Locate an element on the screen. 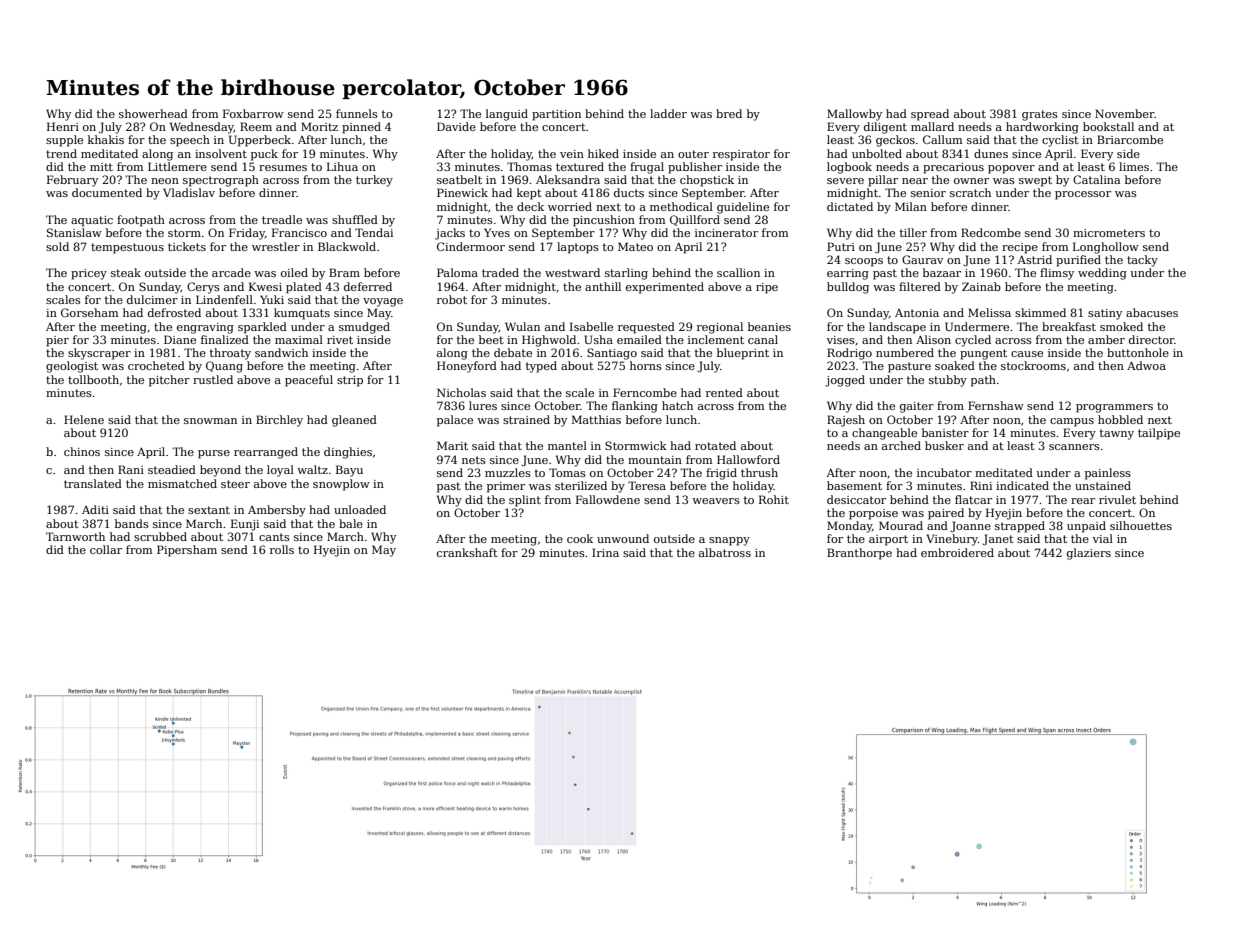 This screenshot has width=1233, height=952. cants is located at coordinates (274, 537).
